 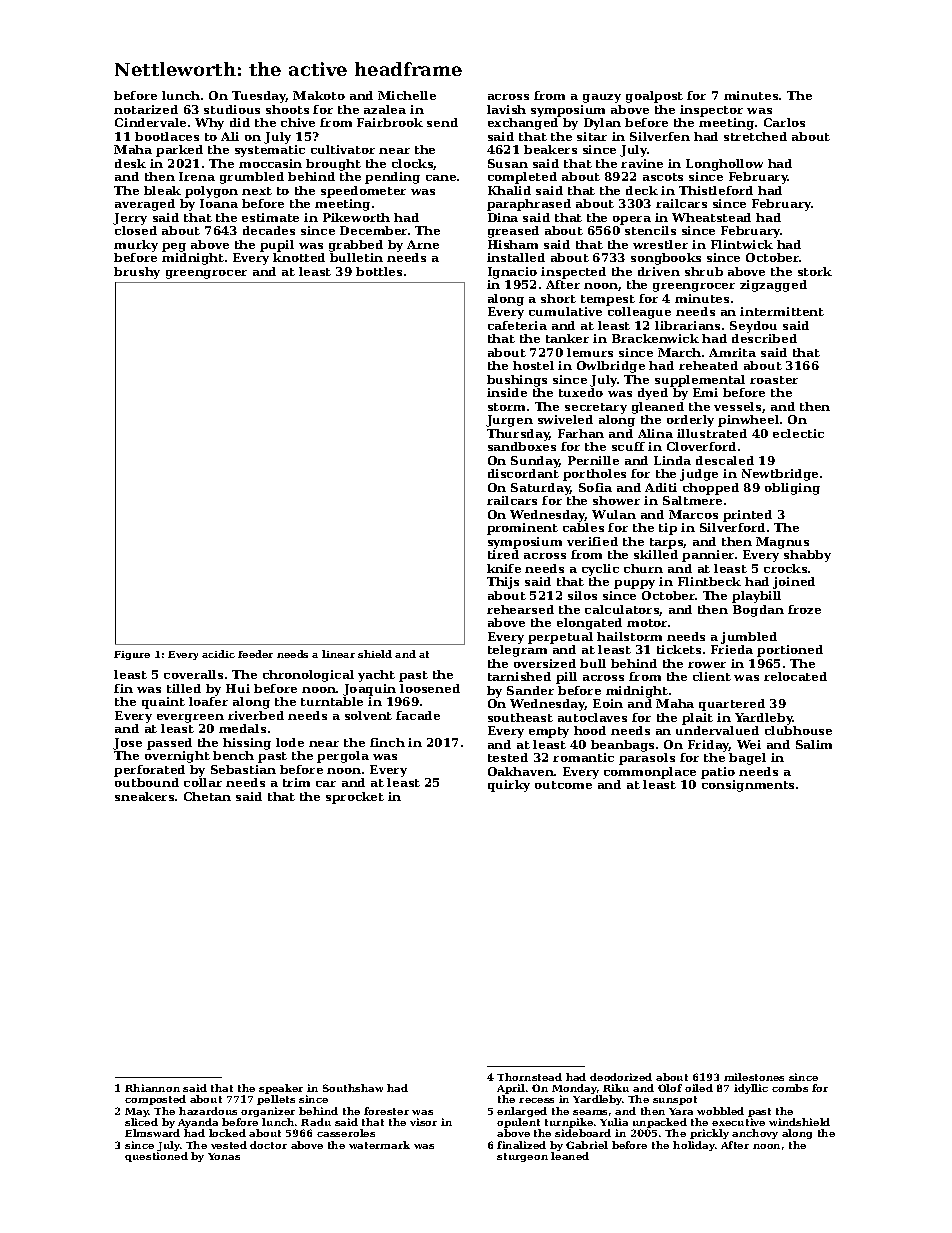 I want to click on Khalid, so click(x=509, y=190).
